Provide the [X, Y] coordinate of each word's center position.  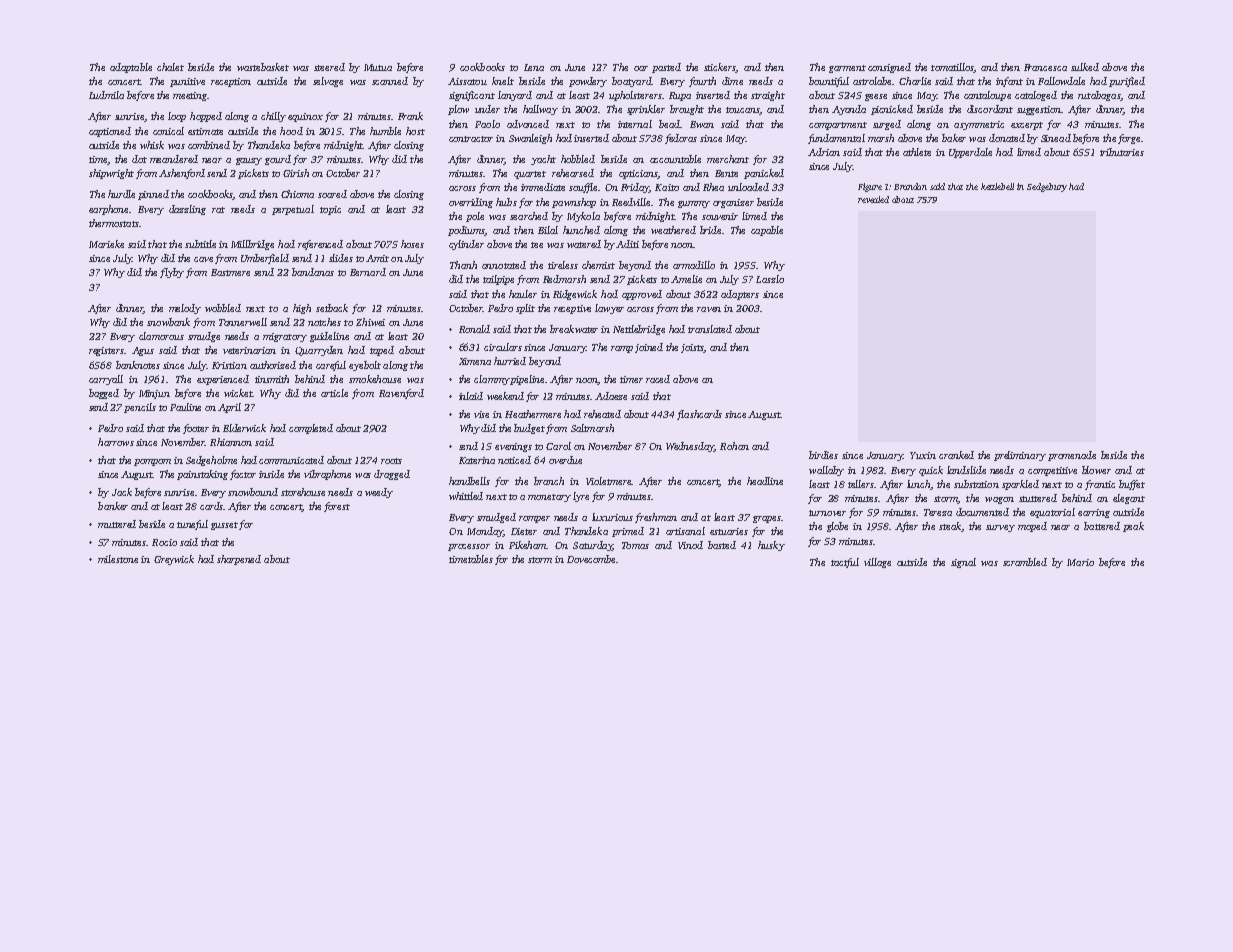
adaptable [131, 68]
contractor [471, 139]
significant [472, 96]
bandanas [313, 272]
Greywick [174, 560]
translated [710, 329]
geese [876, 97]
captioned [110, 132]
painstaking [202, 475]
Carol [558, 446]
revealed [873, 199]
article [334, 393]
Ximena [475, 361]
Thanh [463, 265]
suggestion [1039, 110]
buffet [1132, 485]
